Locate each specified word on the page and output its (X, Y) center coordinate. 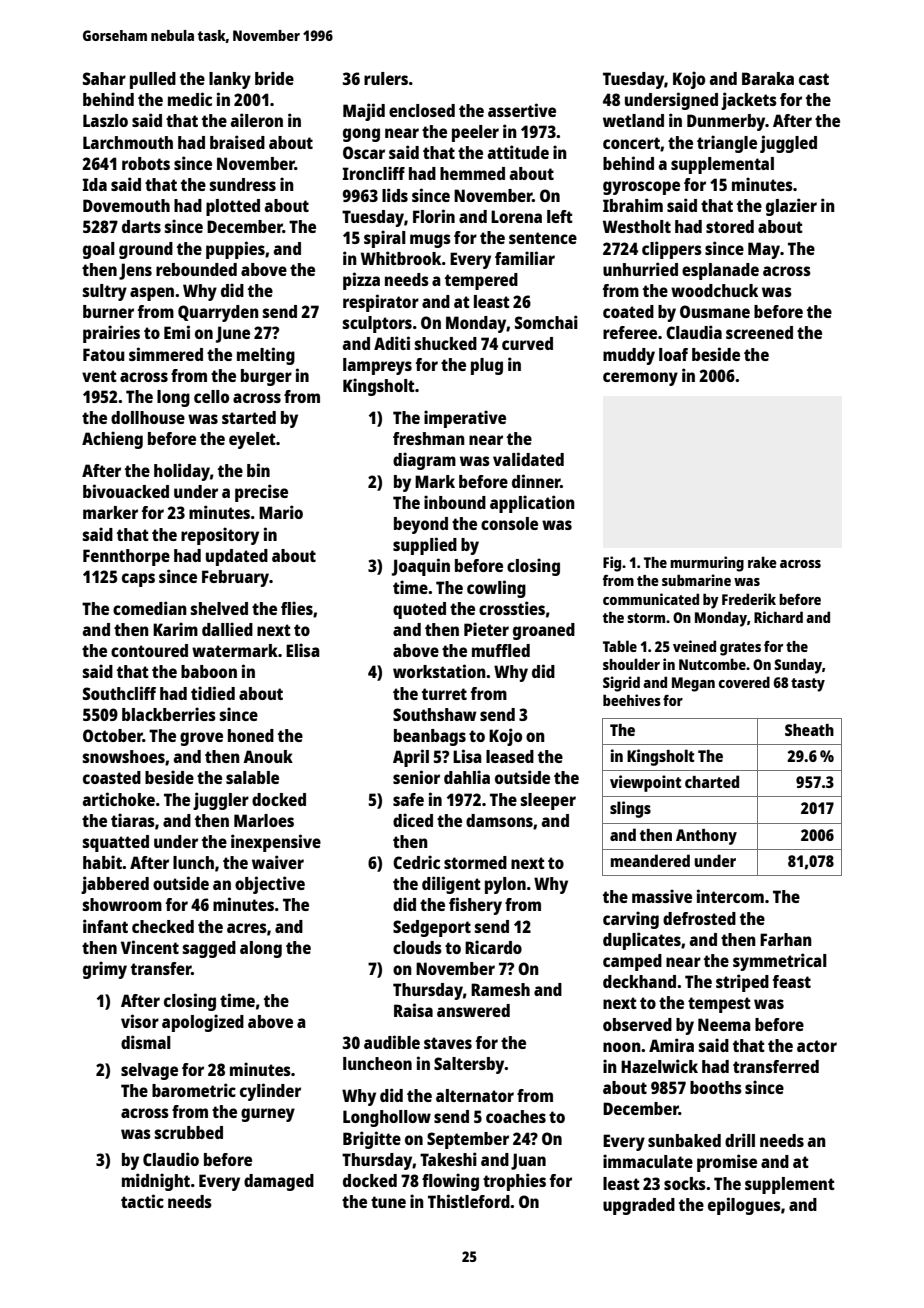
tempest (719, 1005)
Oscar (364, 152)
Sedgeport (432, 928)
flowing (450, 1182)
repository (220, 536)
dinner (536, 481)
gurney (268, 1115)
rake (762, 562)
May (764, 250)
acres (247, 928)
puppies (235, 250)
